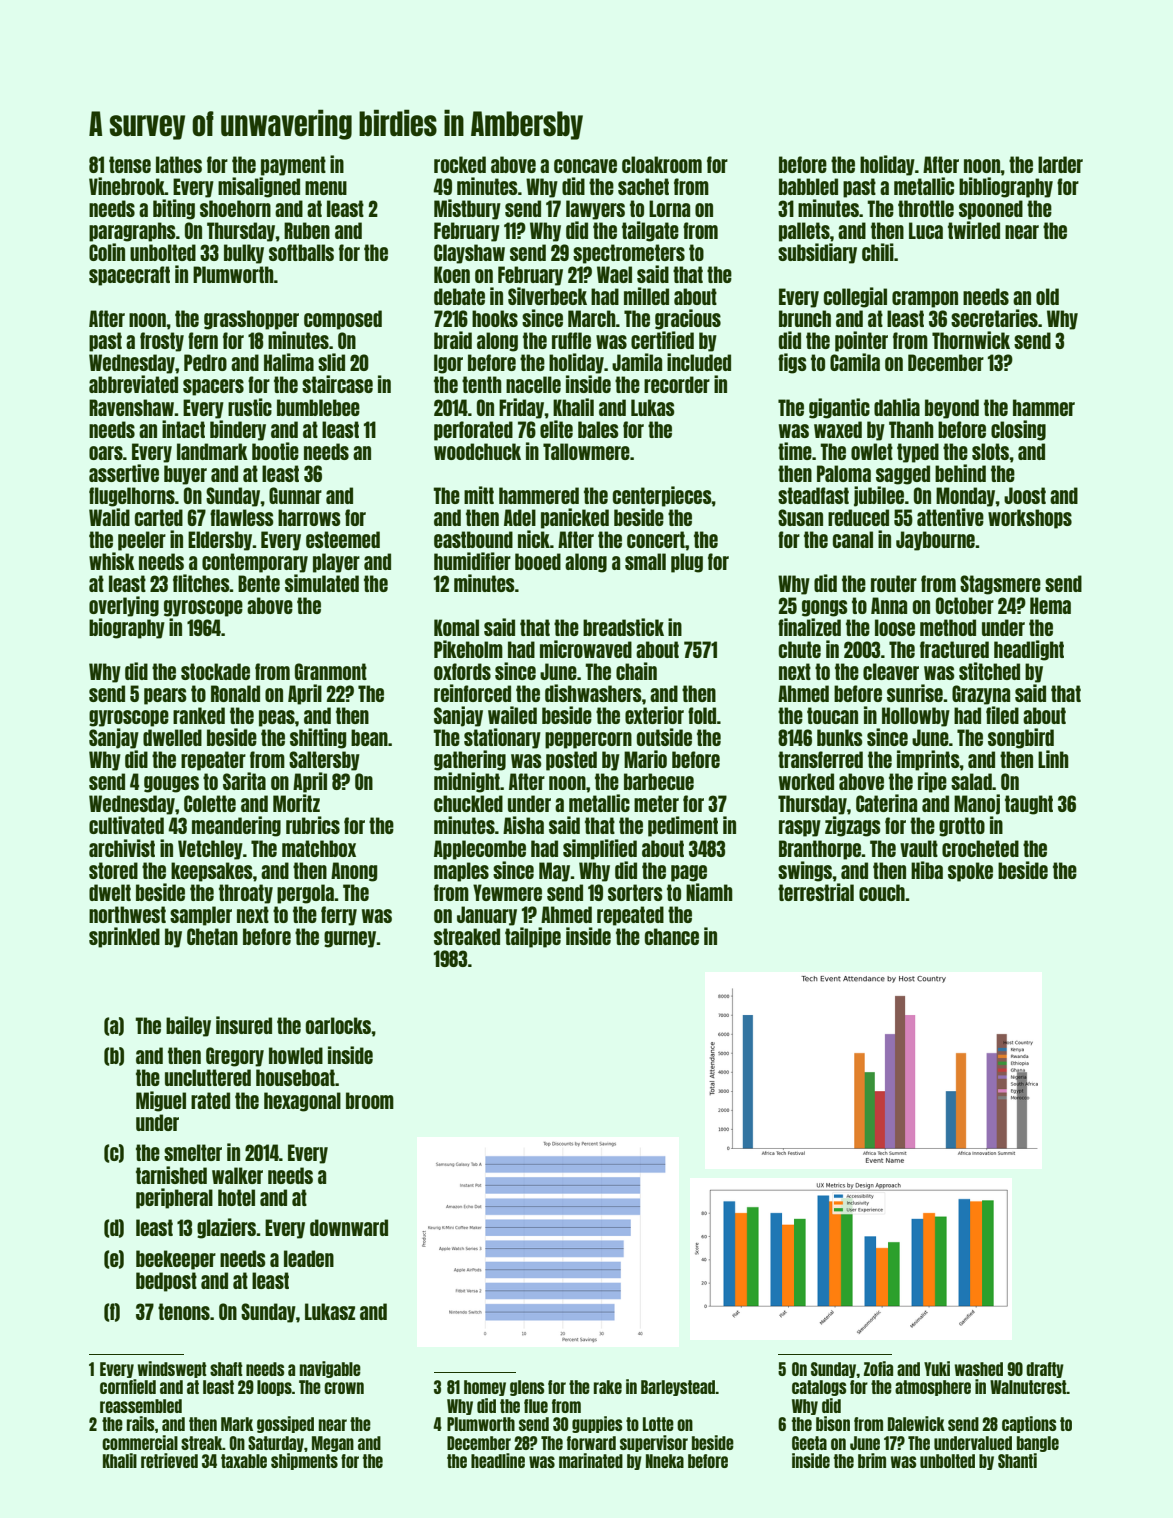  Describe the element at coordinates (127, 914) in the screenshot. I see `northwest` at that location.
